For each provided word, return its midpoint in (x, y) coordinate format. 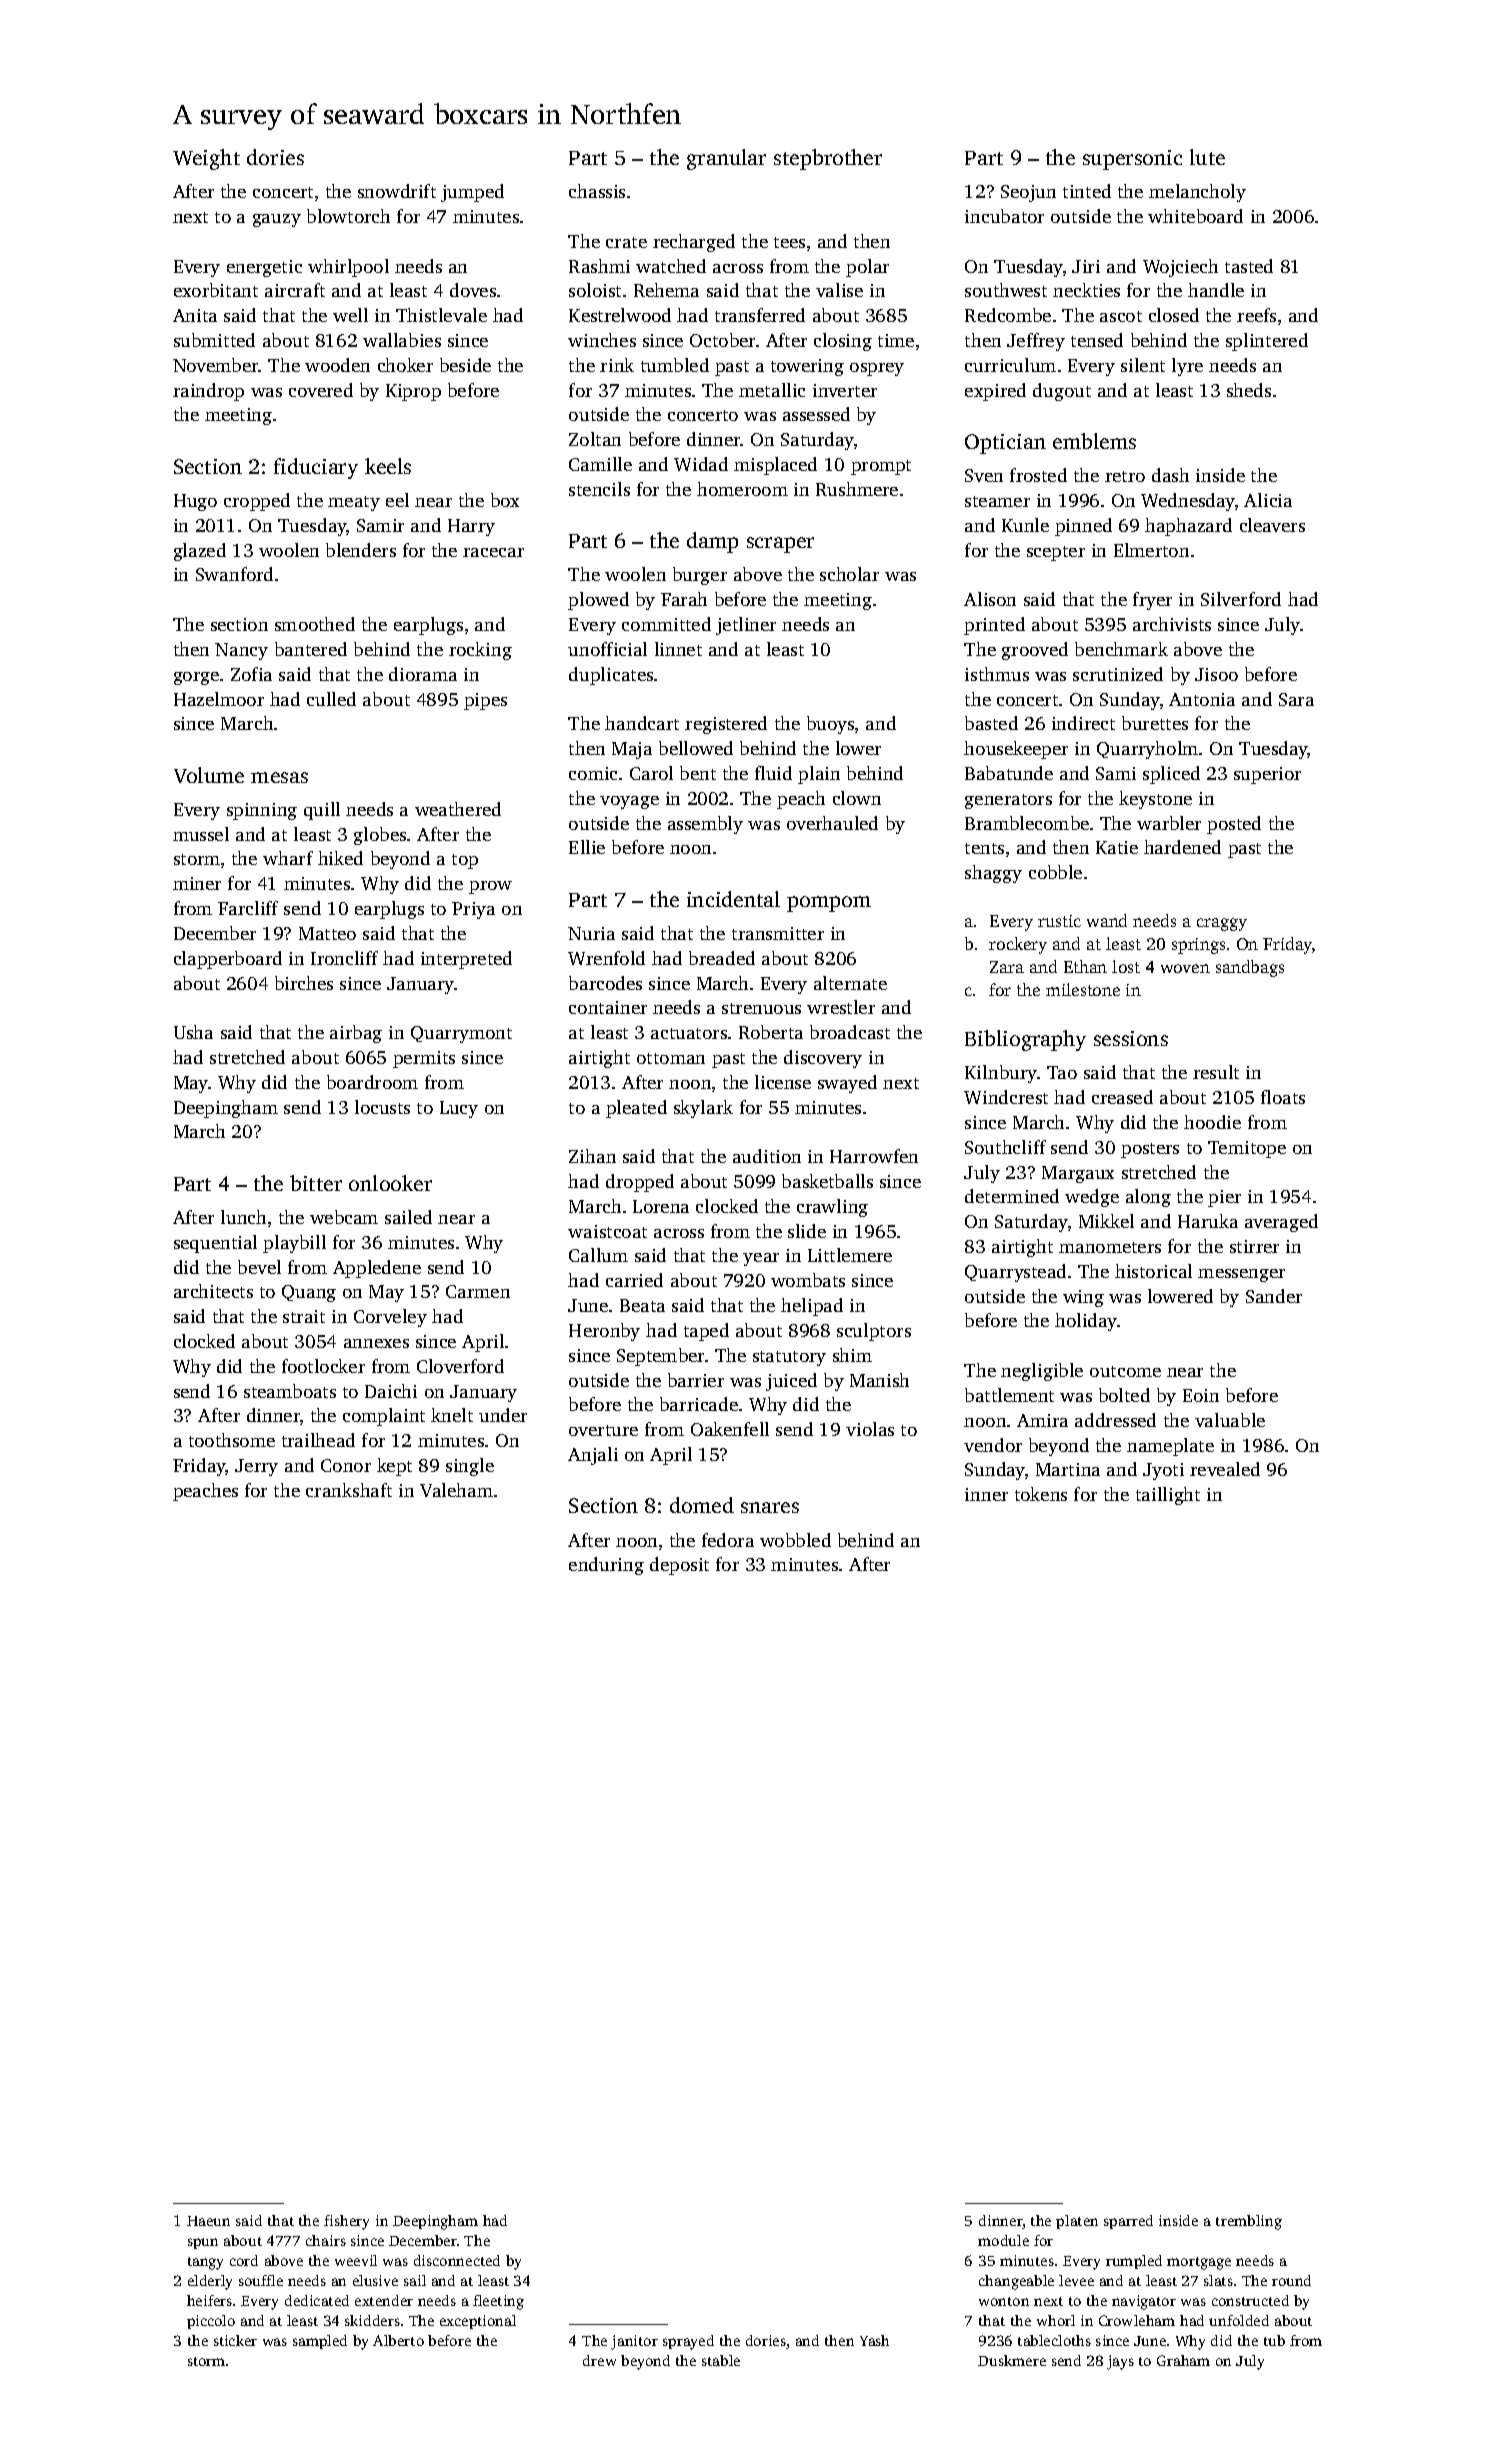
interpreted (466, 960)
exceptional (478, 2322)
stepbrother (828, 159)
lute (1207, 157)
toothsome (232, 1440)
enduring (606, 1566)
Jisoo (1216, 674)
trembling (1249, 2222)
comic (593, 773)
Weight (206, 159)
